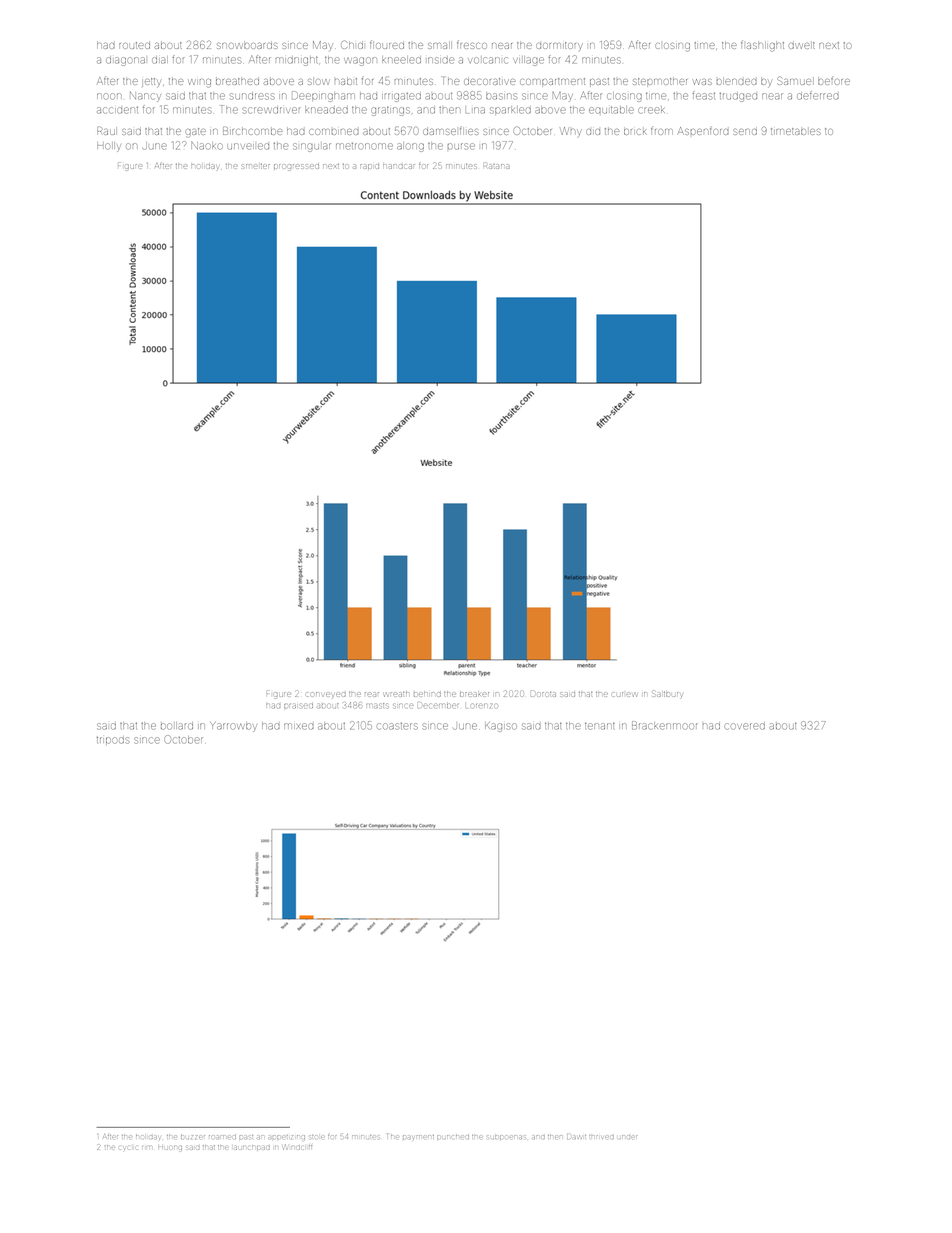 The height and width of the screenshot is (1233, 952). I want to click on bollard, so click(177, 726).
